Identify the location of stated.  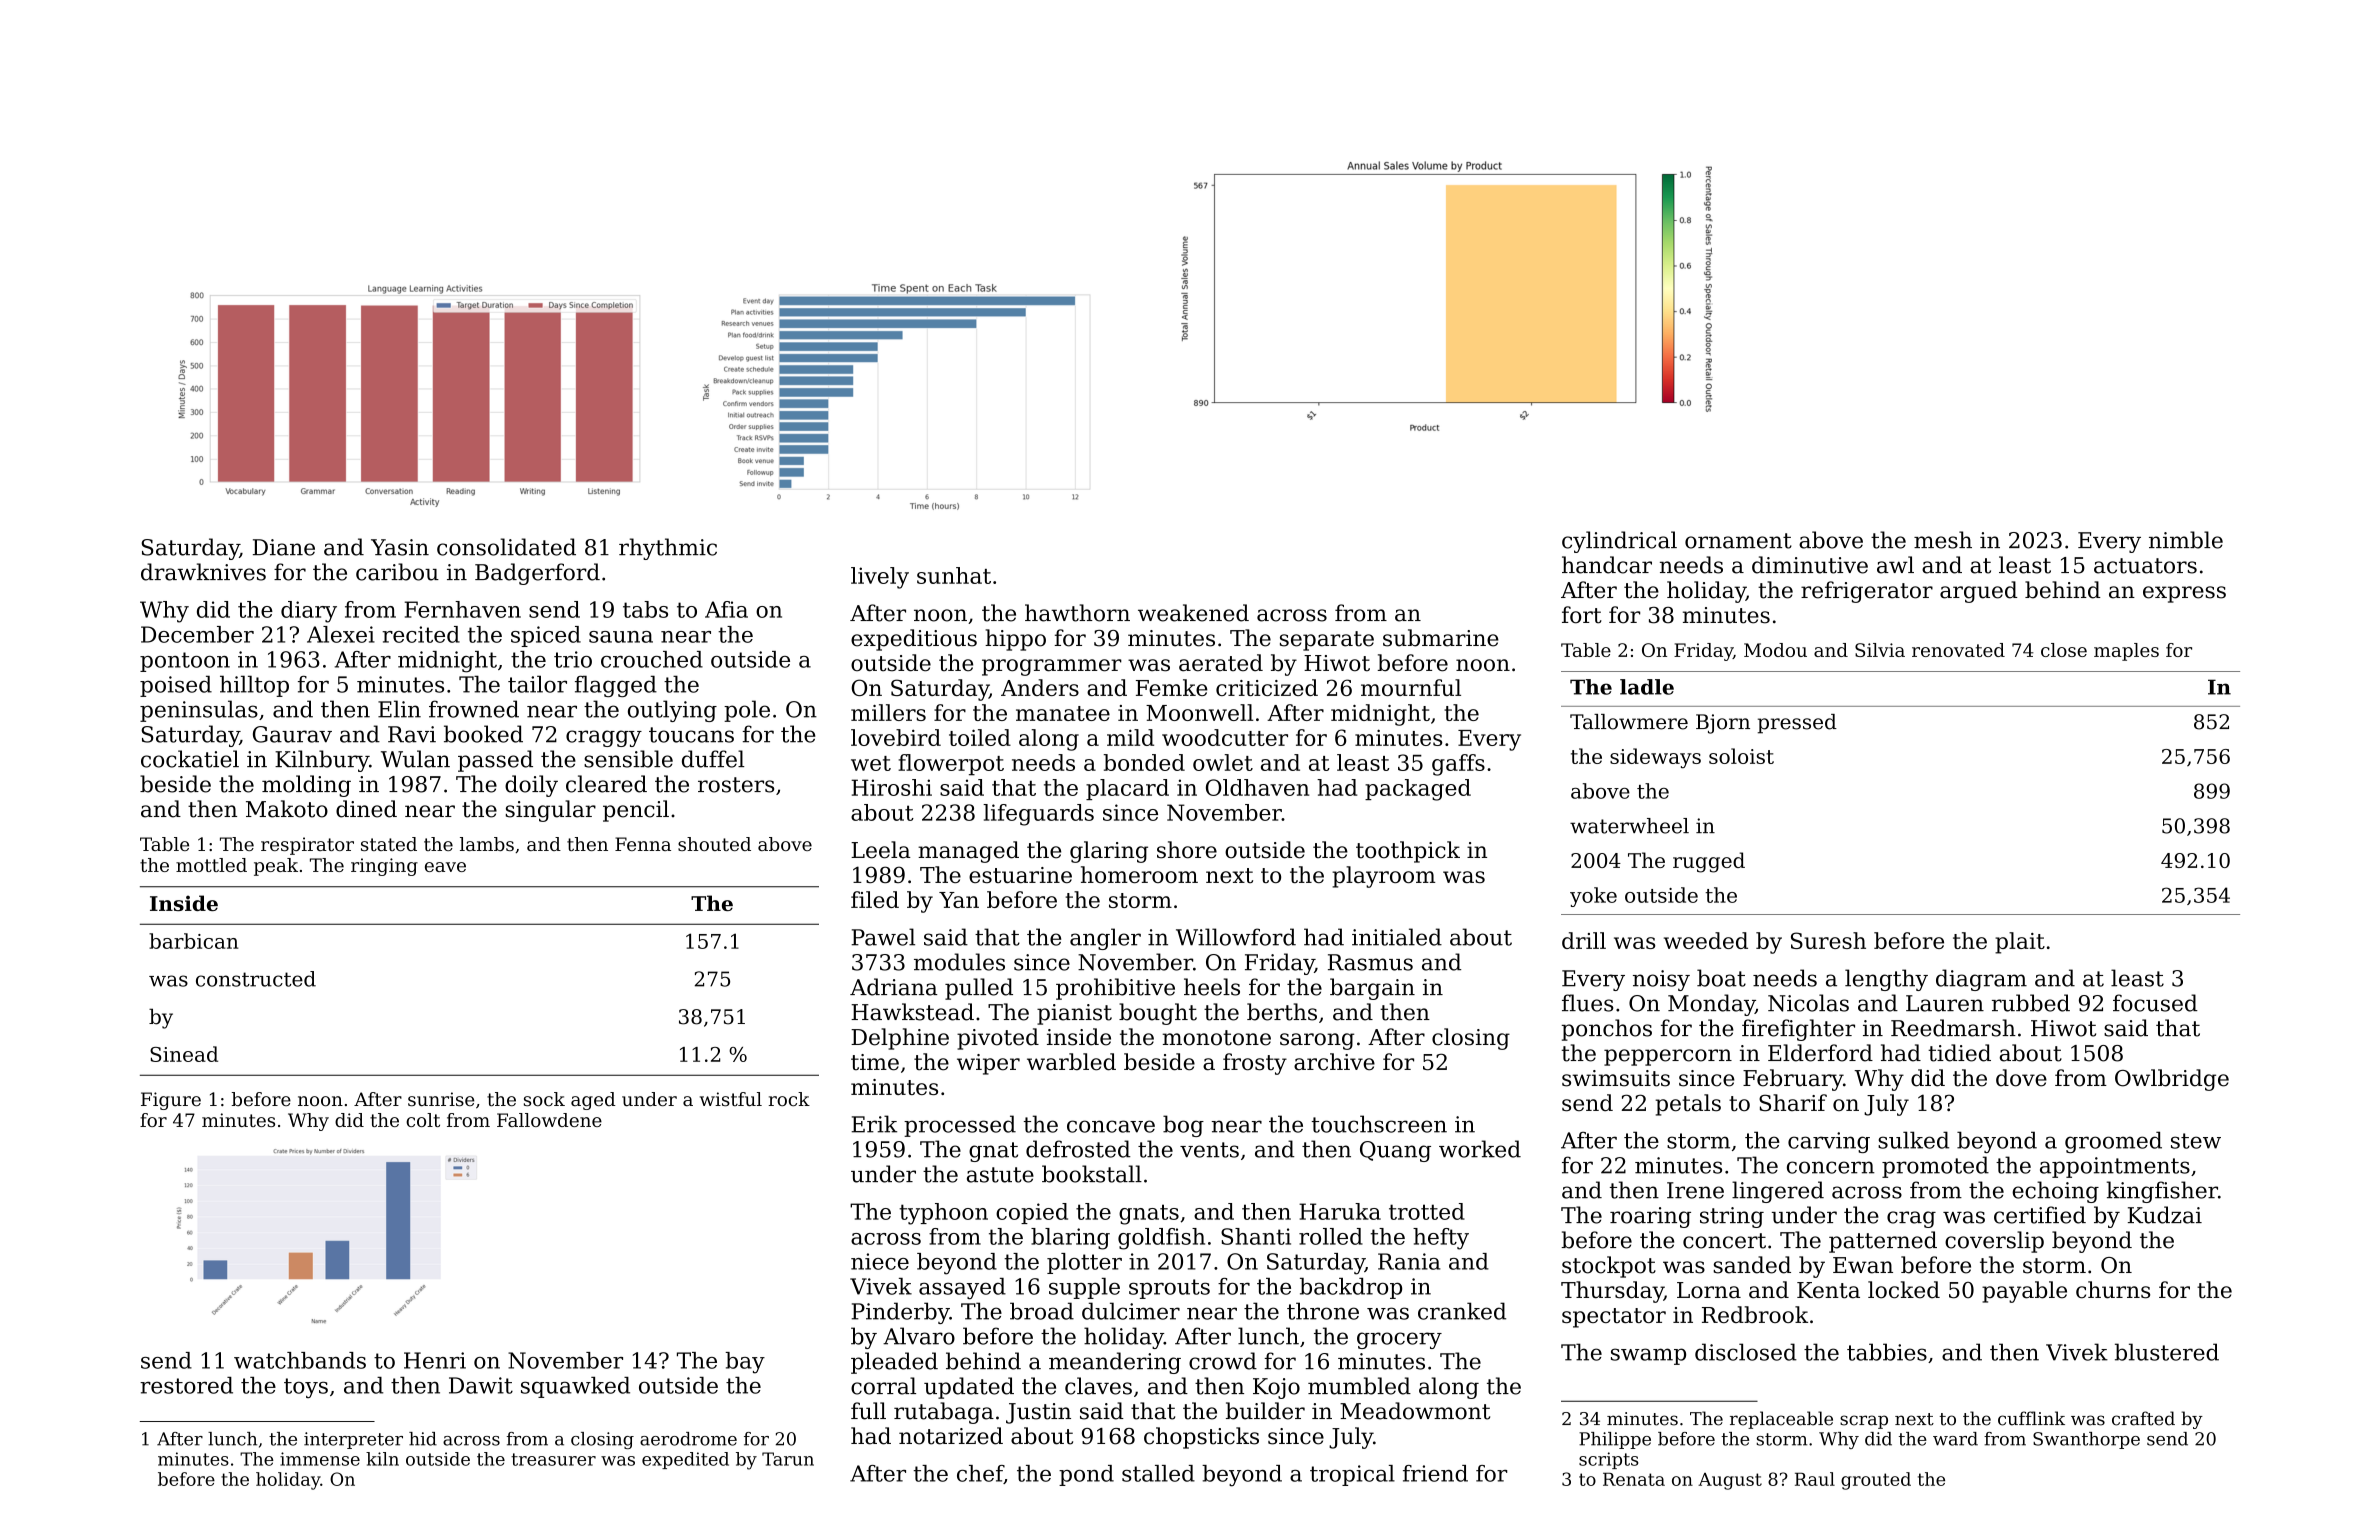
(389, 844).
